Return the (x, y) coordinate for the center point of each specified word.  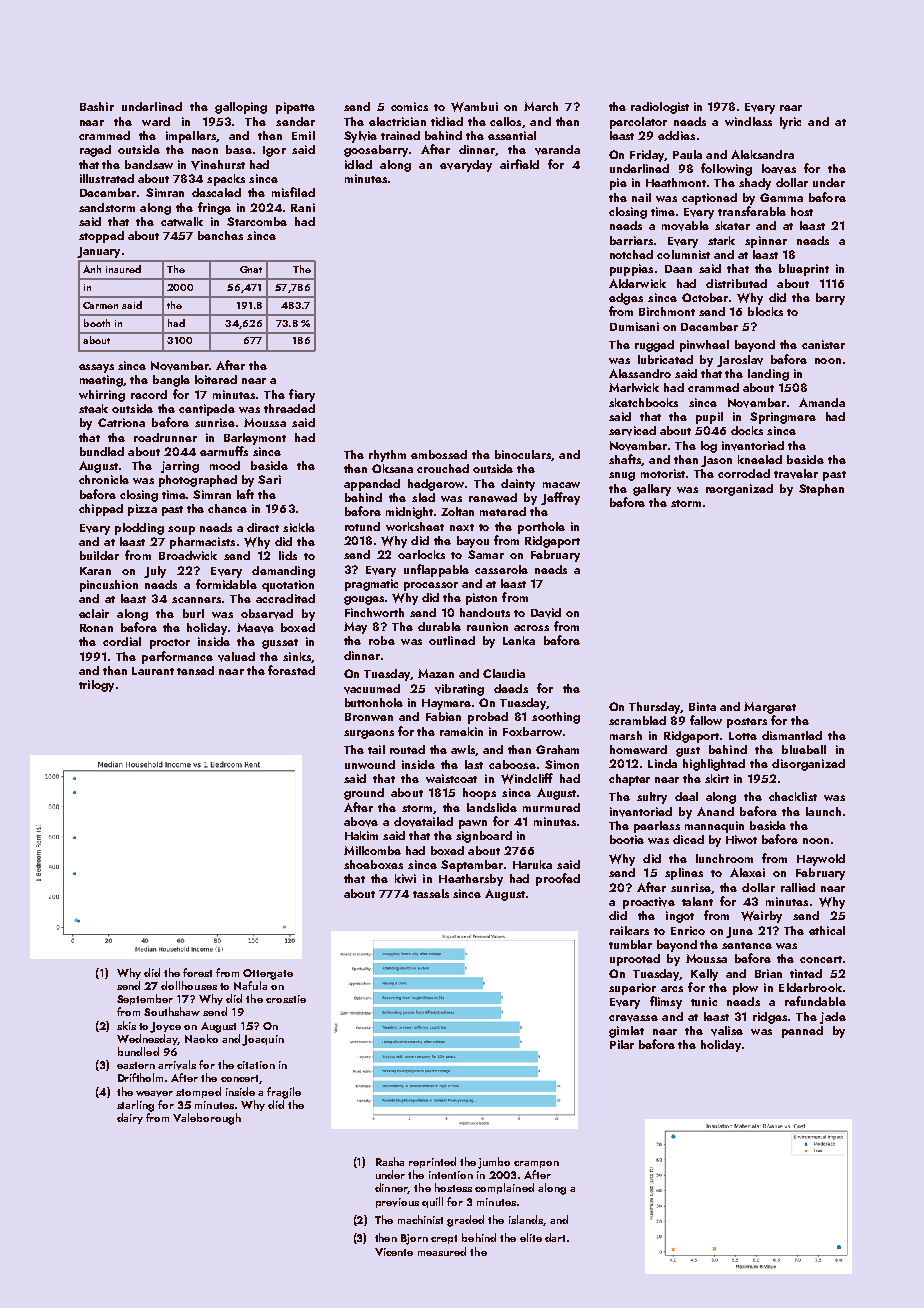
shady (755, 184)
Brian (768, 973)
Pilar (622, 1044)
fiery (302, 395)
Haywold (821, 860)
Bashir (97, 106)
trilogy (96, 686)
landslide (492, 807)
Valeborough (207, 1119)
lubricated (665, 359)
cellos (505, 121)
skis (126, 1025)
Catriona (121, 422)
